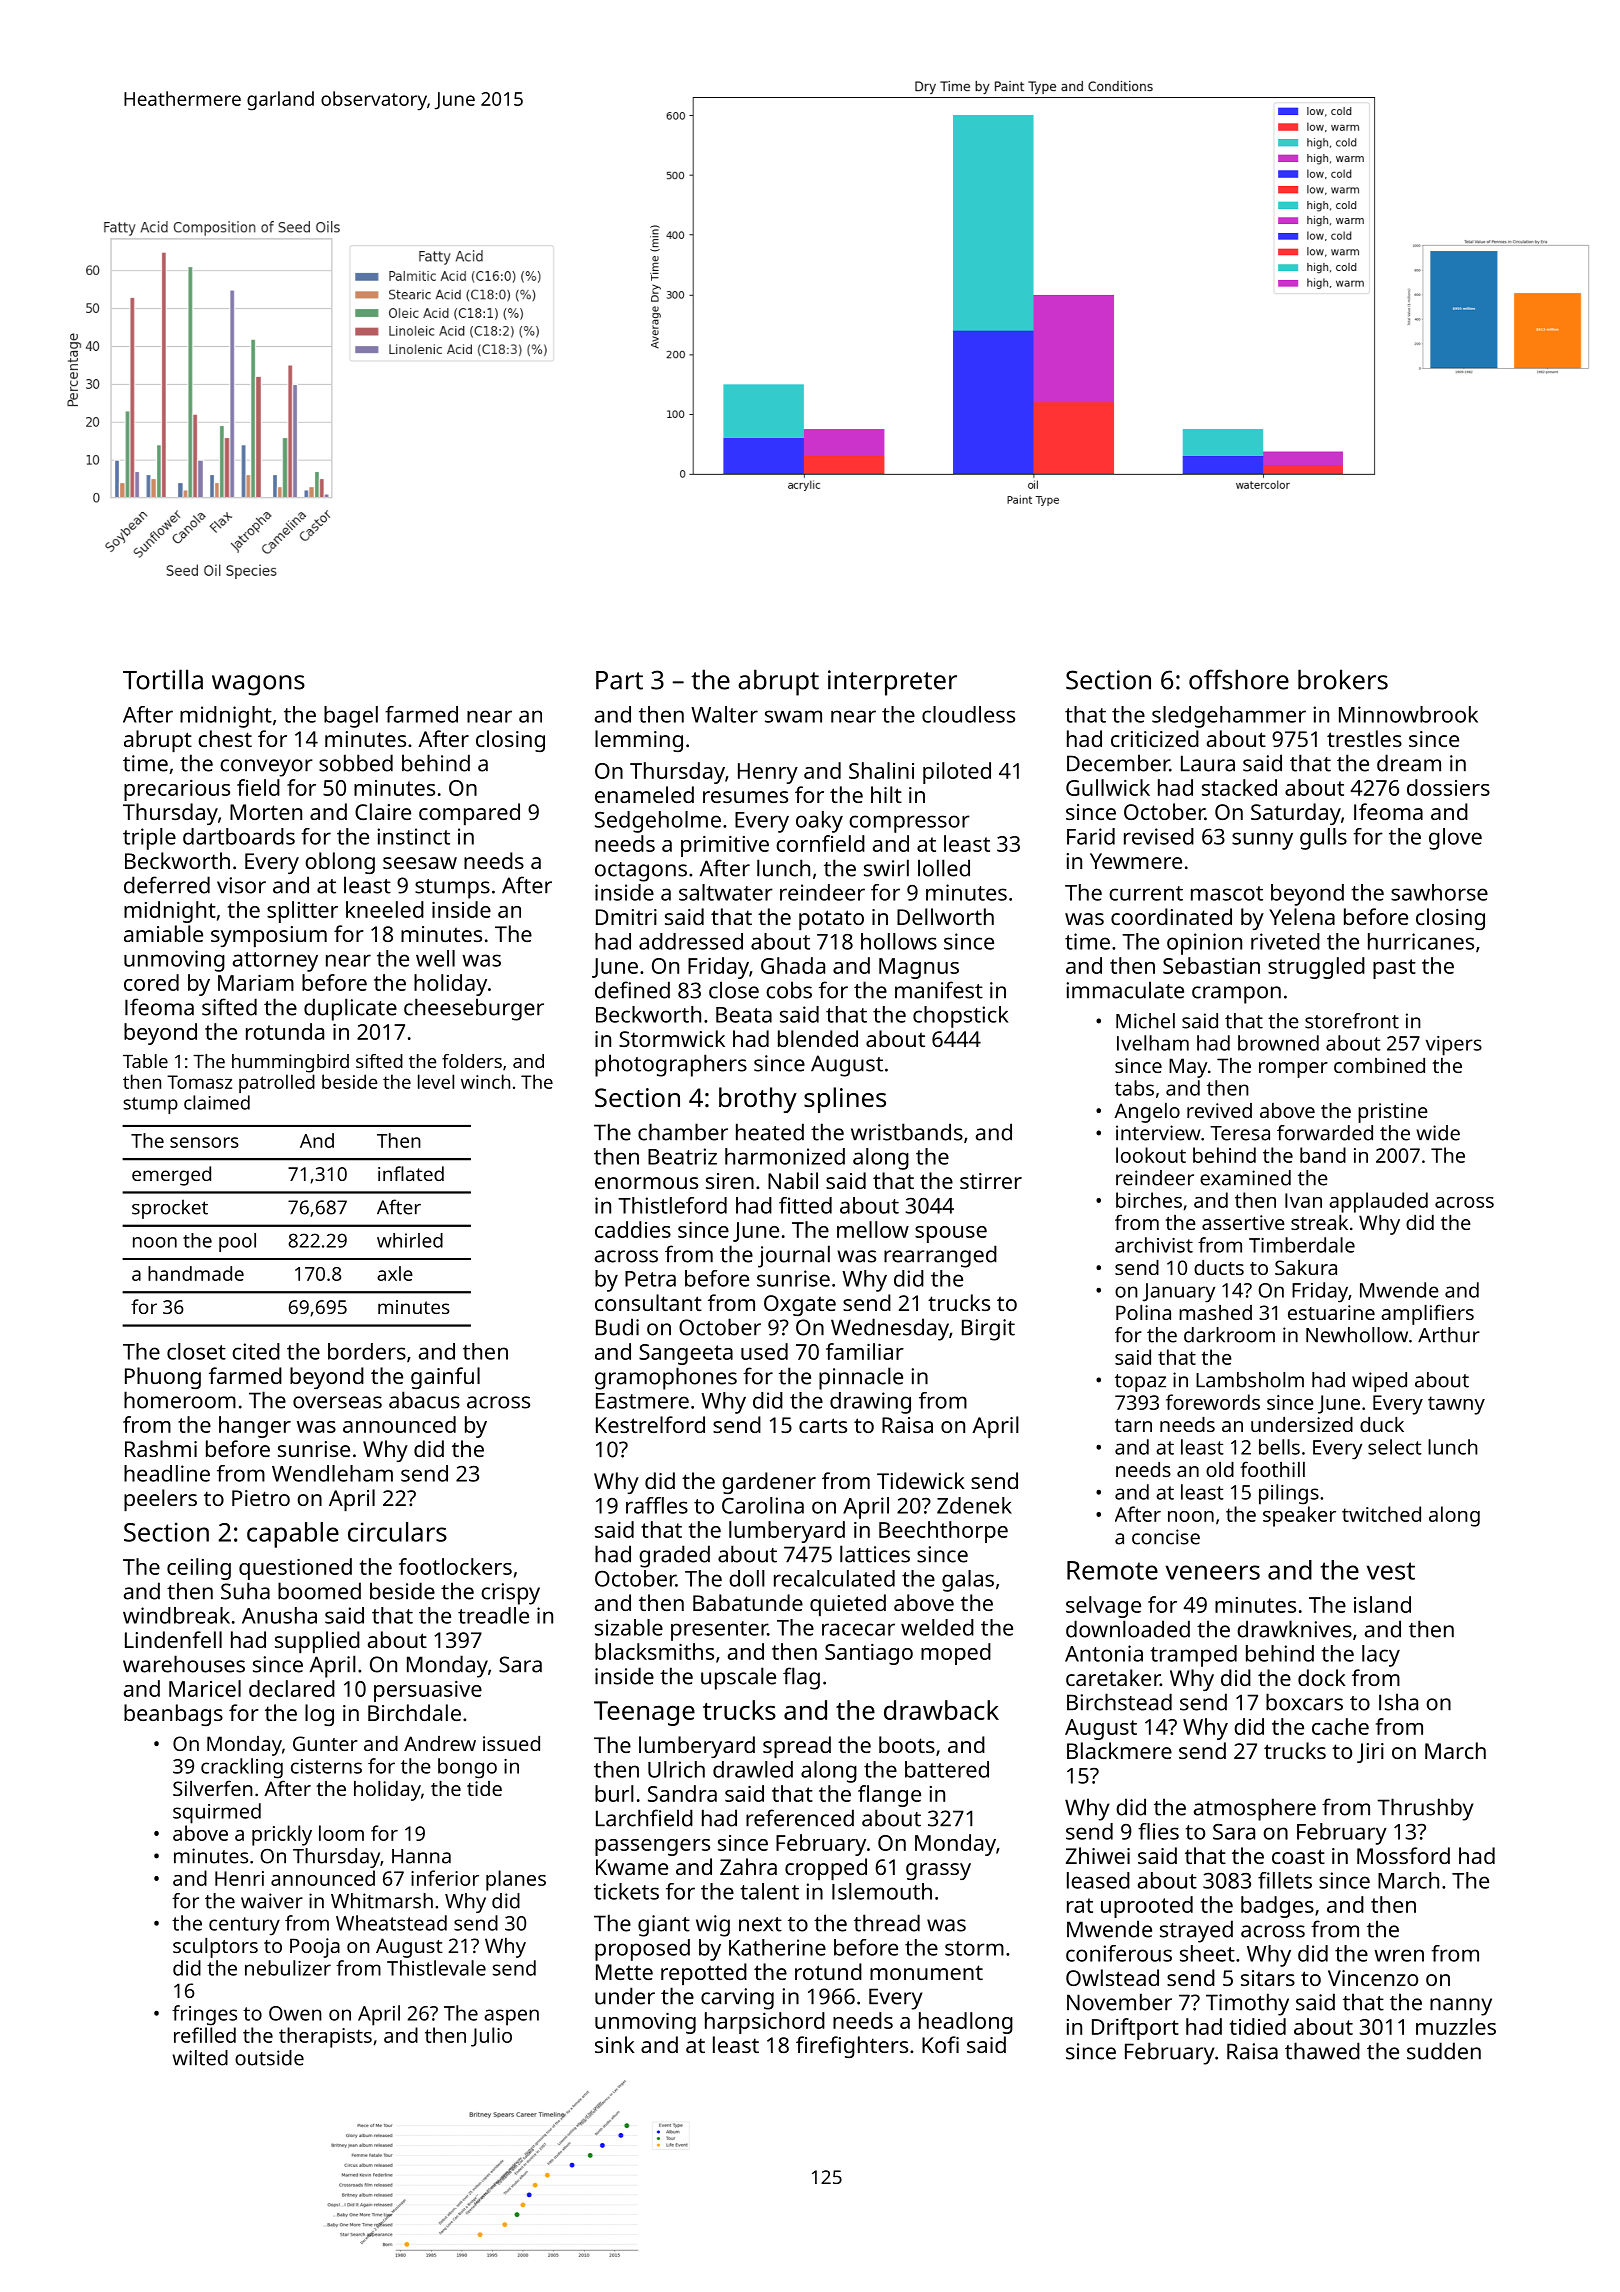 The height and width of the image is (2292, 1620). Describe the element at coordinates (744, 1015) in the image. I see `Beata` at that location.
